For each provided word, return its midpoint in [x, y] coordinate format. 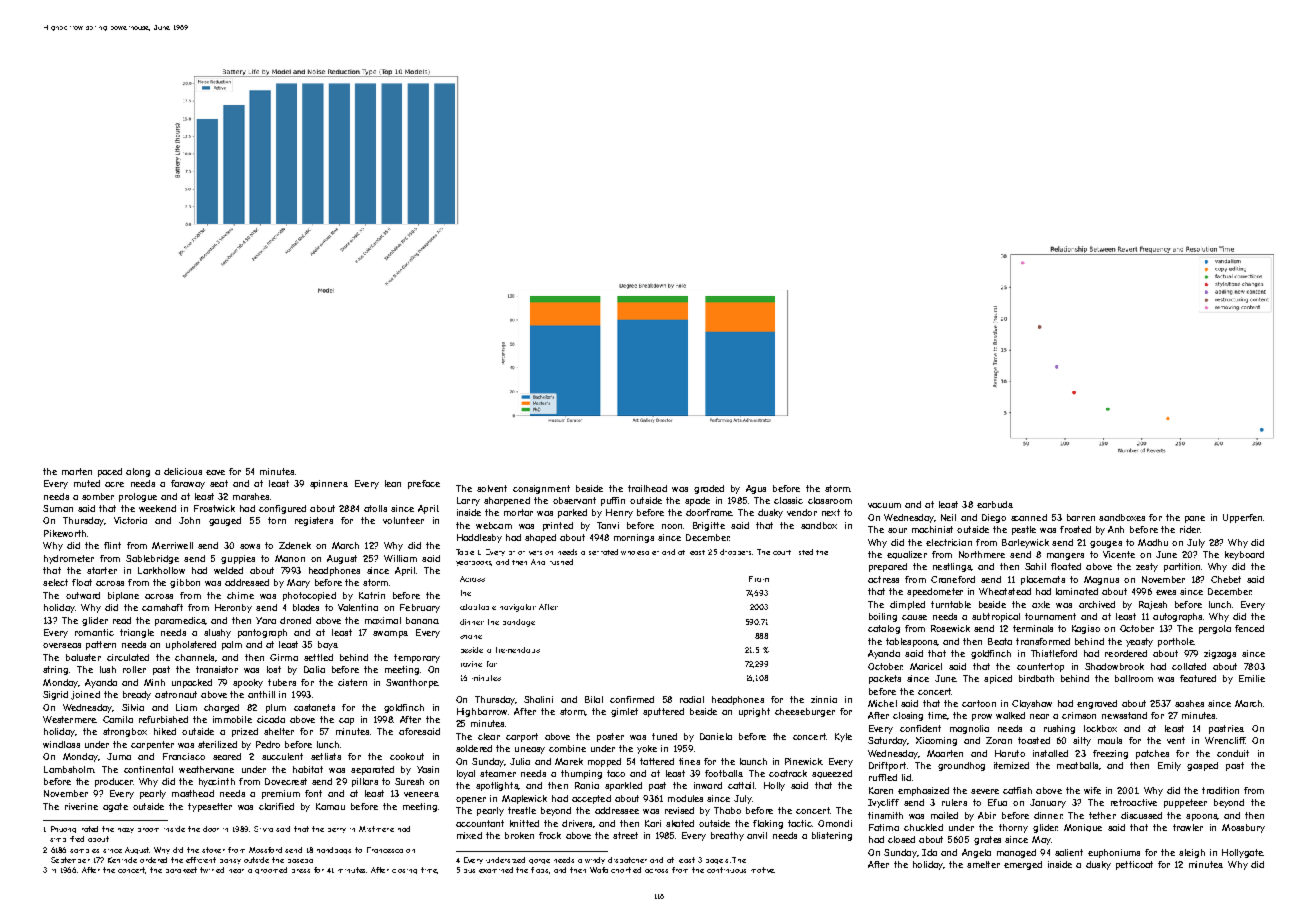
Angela [976, 853]
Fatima [884, 827]
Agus [756, 489]
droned [295, 620]
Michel [882, 703]
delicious [183, 471]
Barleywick [1025, 543]
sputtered [663, 712]
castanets [314, 707]
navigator [518, 608]
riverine [81, 806]
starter [102, 570]
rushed [561, 562]
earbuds [994, 504]
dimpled [907, 605]
